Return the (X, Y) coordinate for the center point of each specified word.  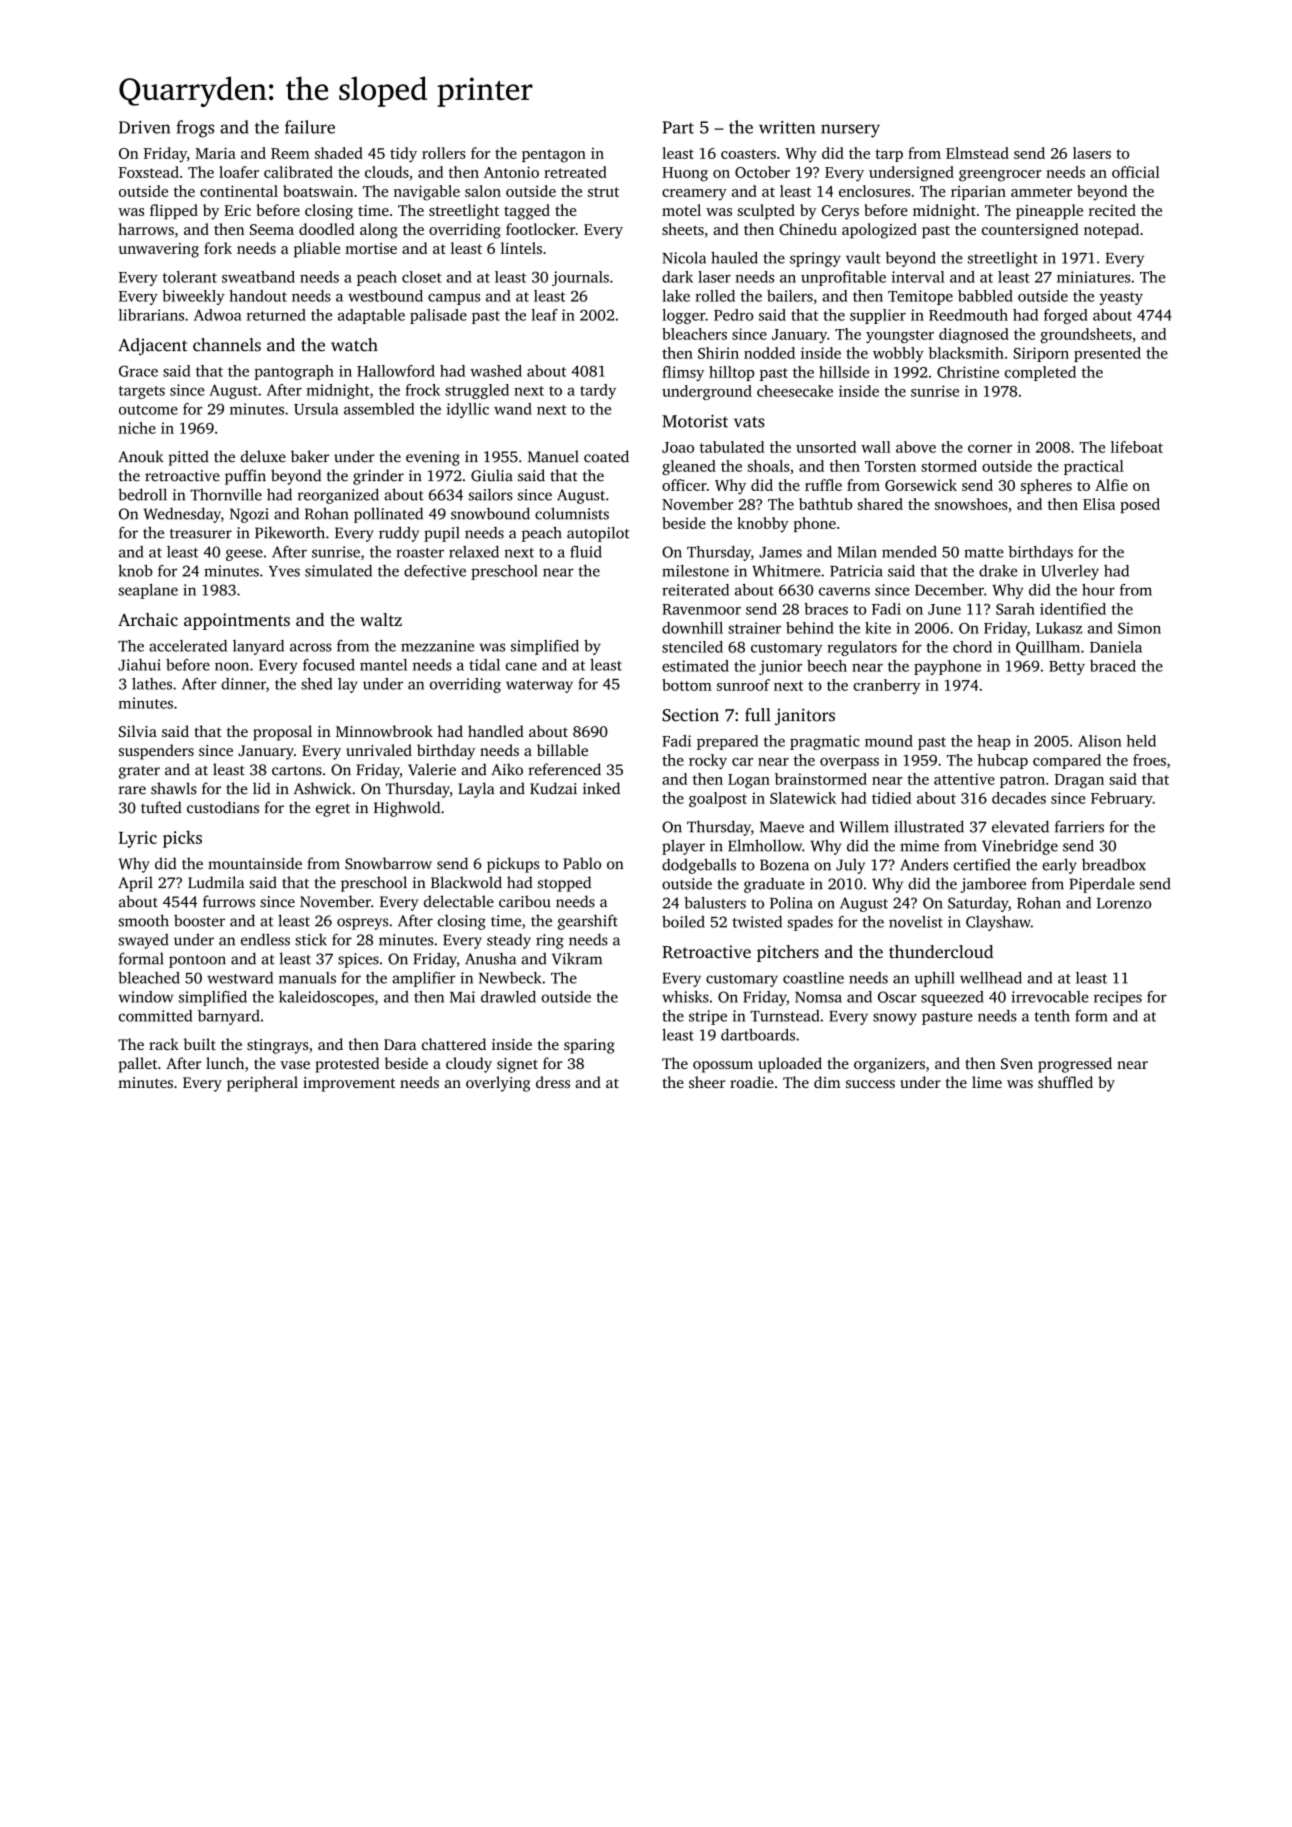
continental (239, 191)
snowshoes (971, 504)
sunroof (743, 685)
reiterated (695, 590)
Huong (685, 174)
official (1136, 172)
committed (155, 1016)
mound (889, 741)
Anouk (141, 456)
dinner (243, 684)
